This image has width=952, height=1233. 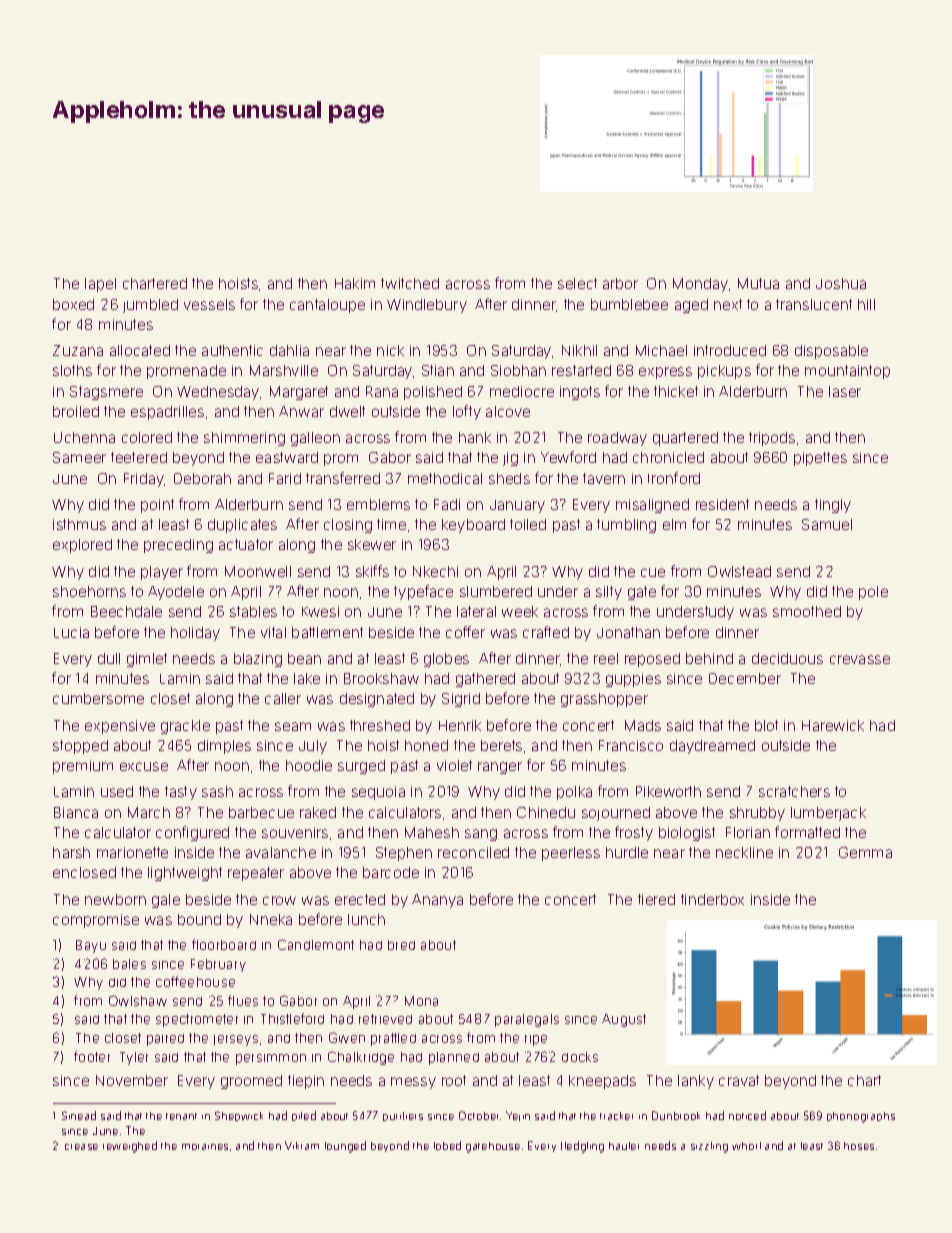 What do you see at coordinates (285, 478) in the image?
I see `Farid` at bounding box center [285, 478].
